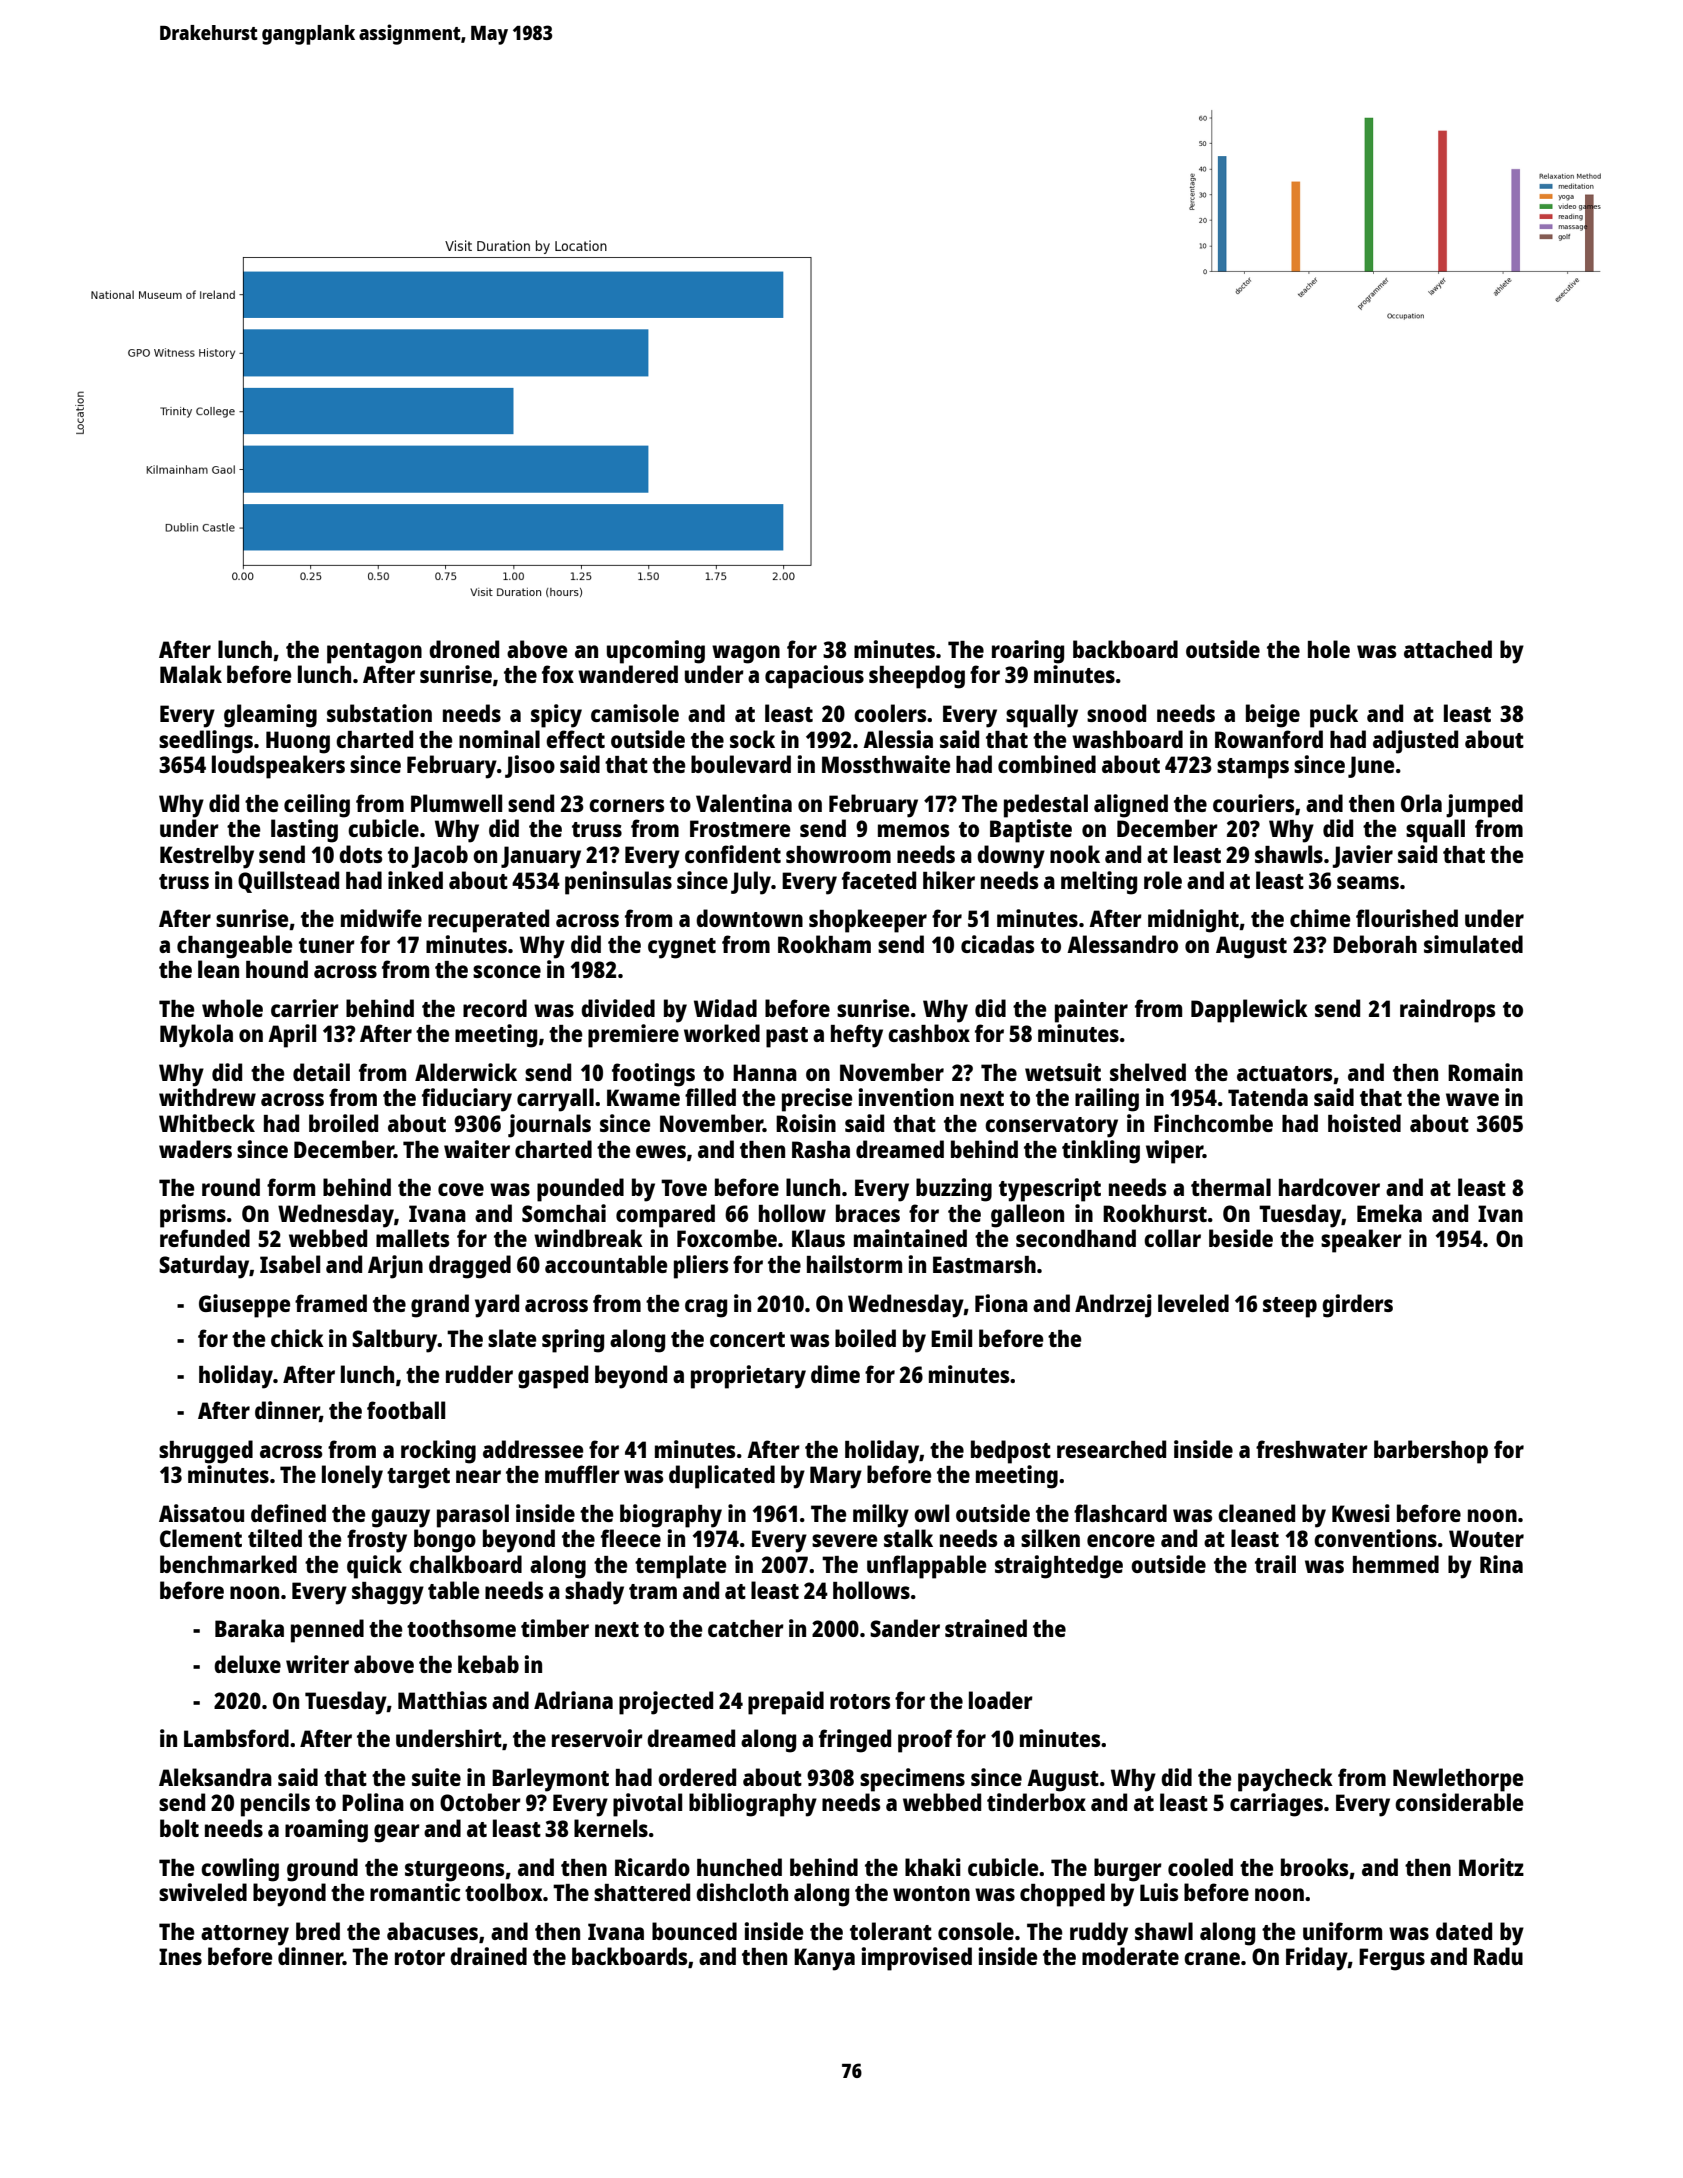 The height and width of the image is (2178, 1683). What do you see at coordinates (701, 1267) in the image?
I see `pliers` at bounding box center [701, 1267].
